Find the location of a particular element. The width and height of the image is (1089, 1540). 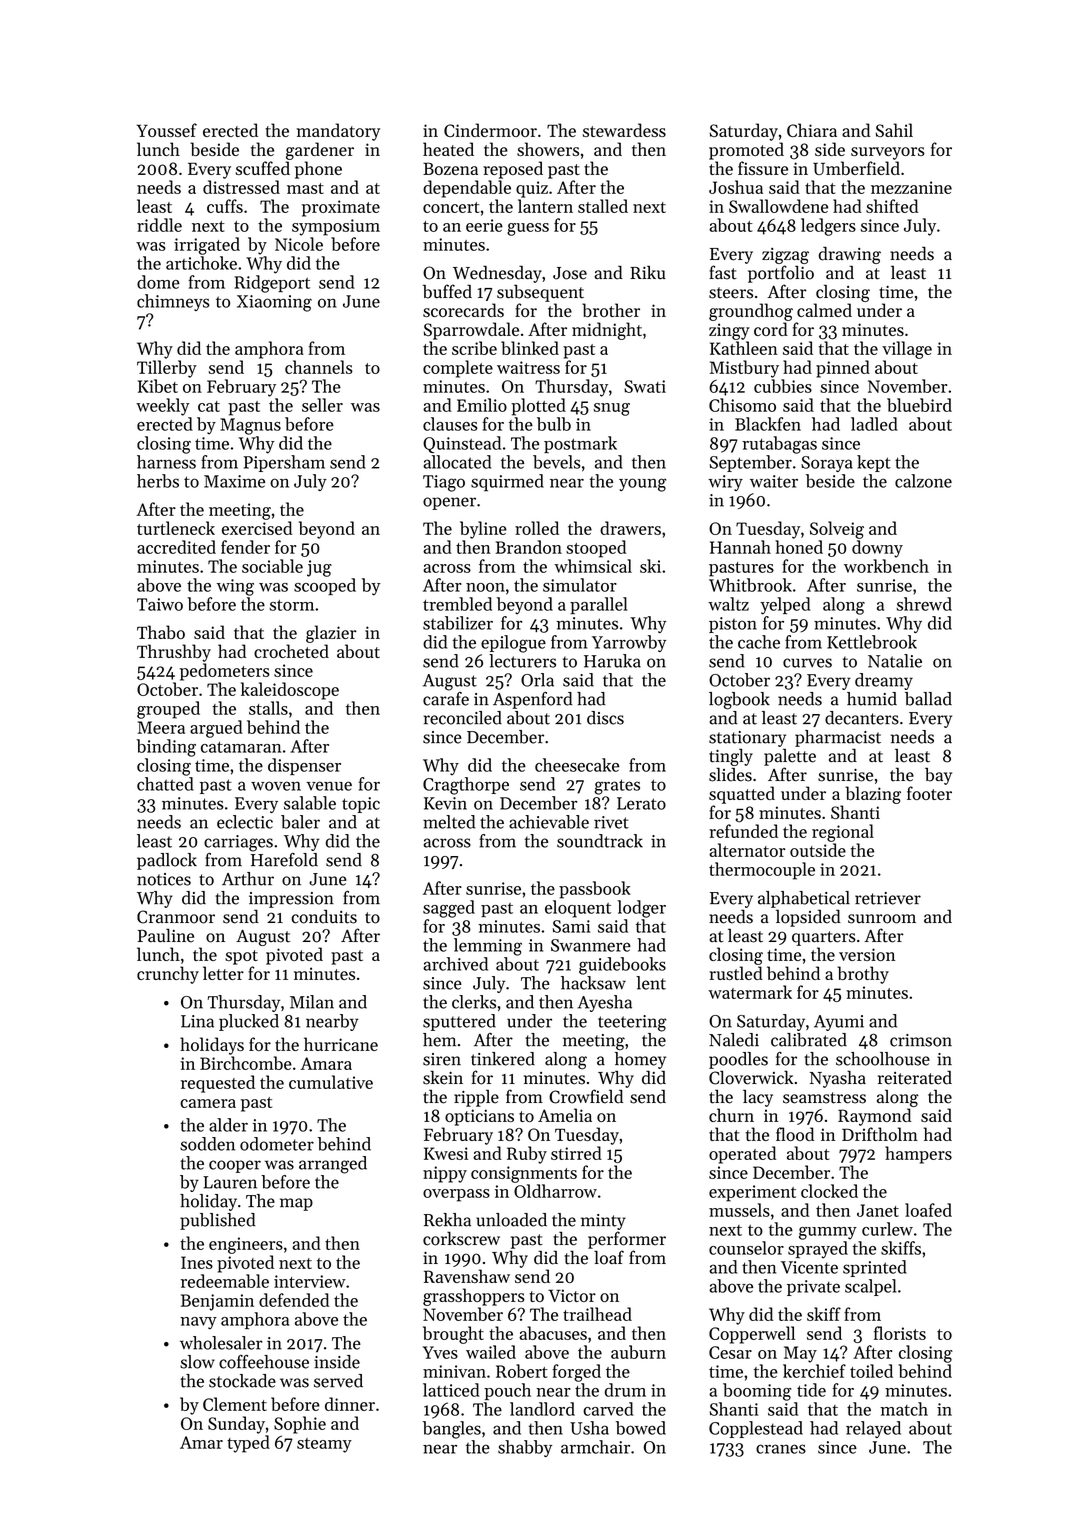

Rekha is located at coordinates (447, 1220).
